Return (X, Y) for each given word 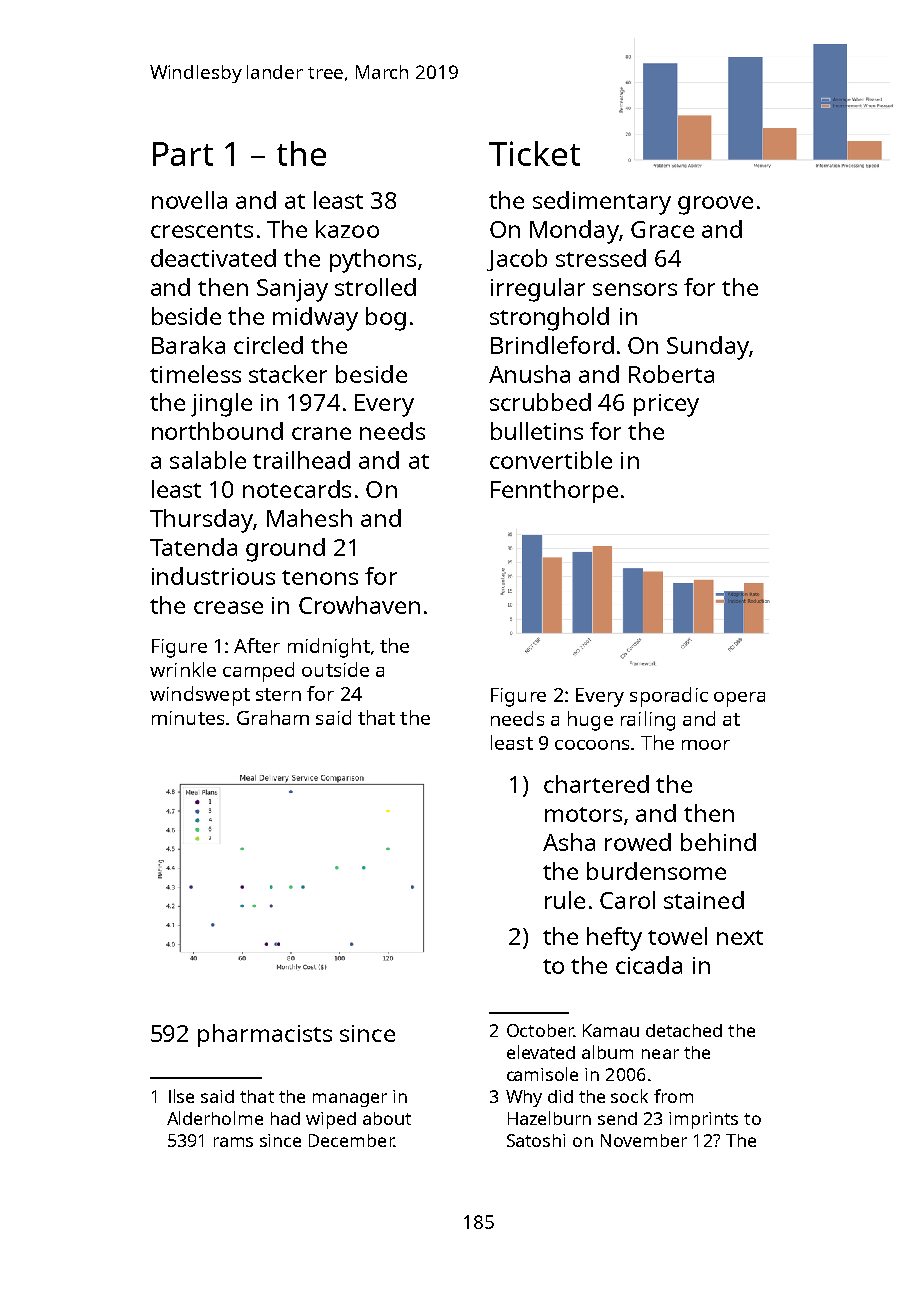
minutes (188, 718)
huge (590, 721)
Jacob (517, 260)
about (387, 1118)
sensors (635, 289)
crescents (202, 230)
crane (321, 433)
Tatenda (193, 547)
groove (715, 205)
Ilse (181, 1096)
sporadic (669, 697)
